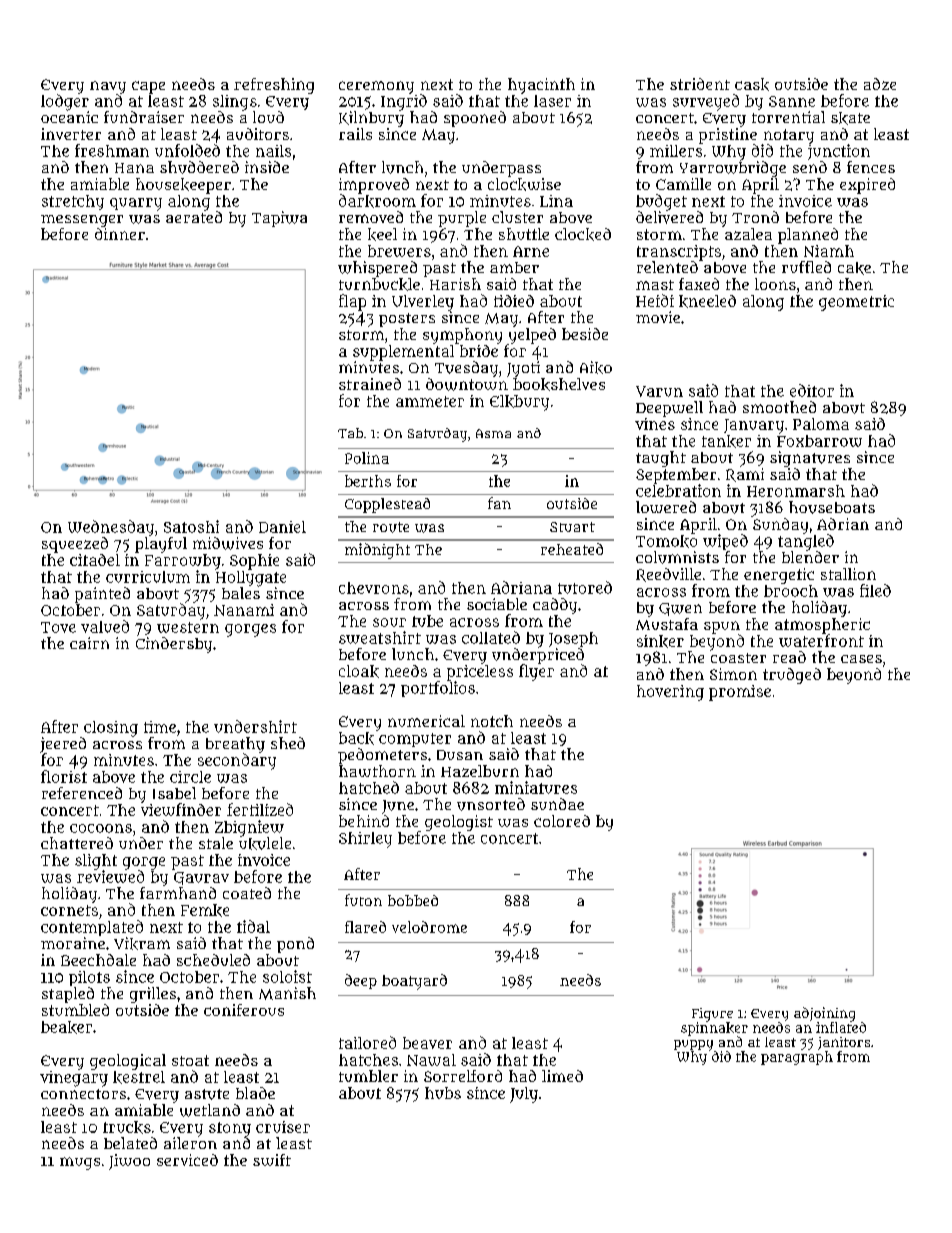 The width and height of the screenshot is (952, 1233). What do you see at coordinates (712, 1015) in the screenshot?
I see `Figure` at bounding box center [712, 1015].
